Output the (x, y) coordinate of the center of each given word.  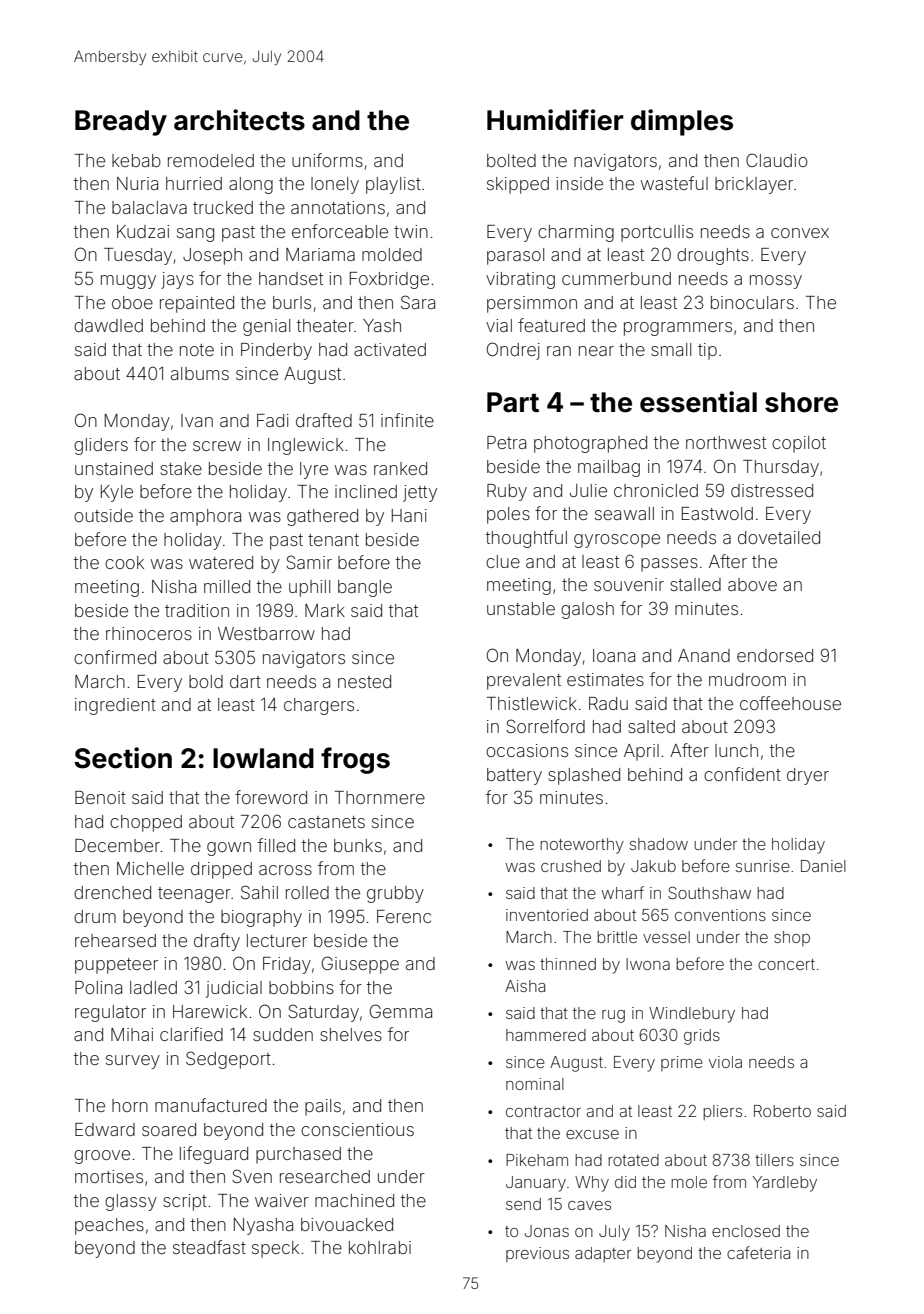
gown (229, 849)
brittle (617, 937)
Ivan (197, 420)
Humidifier (555, 120)
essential (698, 402)
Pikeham (537, 1160)
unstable (521, 608)
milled (227, 586)
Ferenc (404, 916)
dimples (682, 122)
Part (513, 402)
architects (239, 120)
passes (669, 565)
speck (275, 1249)
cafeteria (758, 1252)
